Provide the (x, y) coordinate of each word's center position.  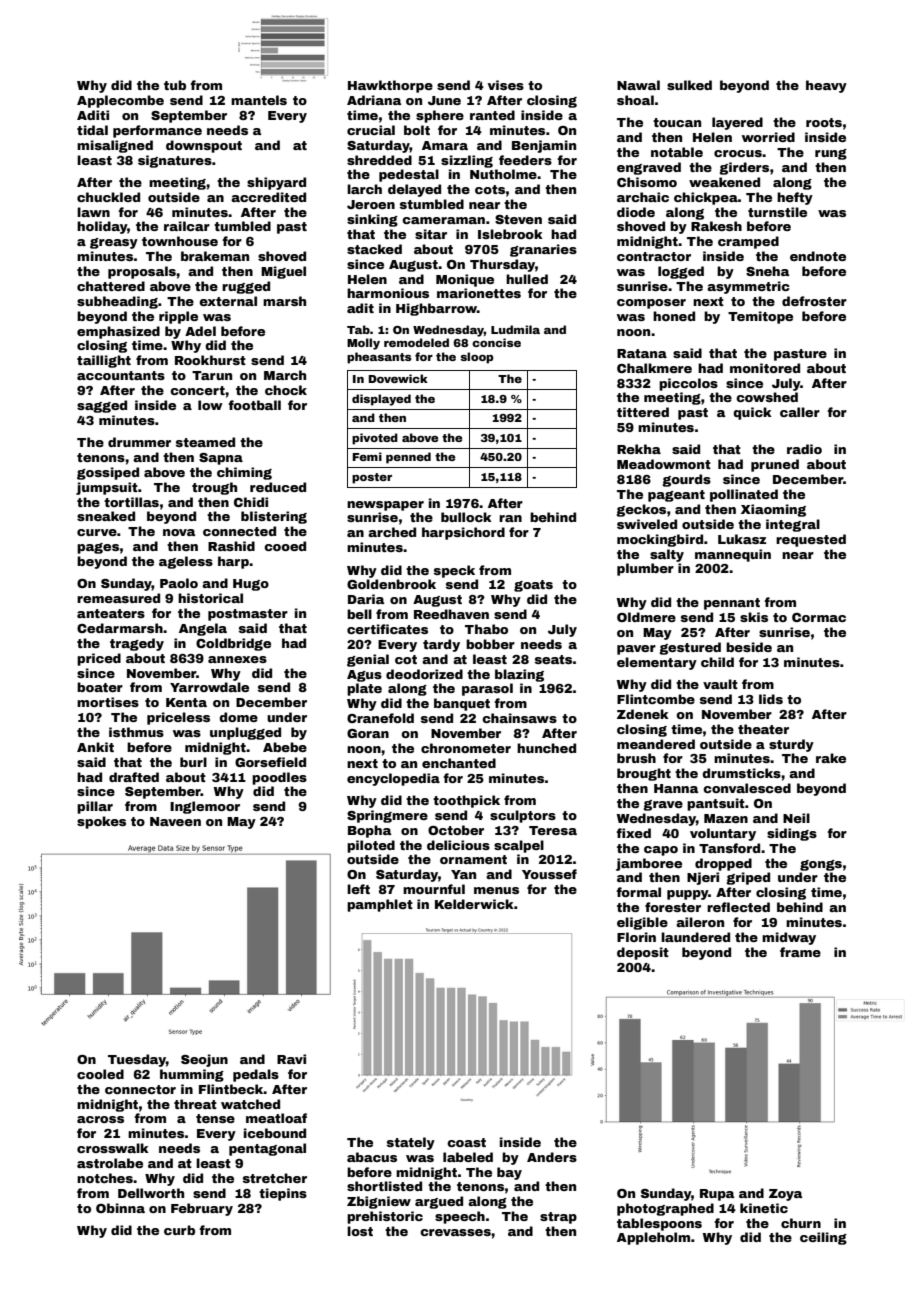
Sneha (767, 271)
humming (192, 1075)
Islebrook (510, 234)
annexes (237, 659)
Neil (796, 818)
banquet (462, 704)
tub (175, 85)
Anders (552, 1157)
